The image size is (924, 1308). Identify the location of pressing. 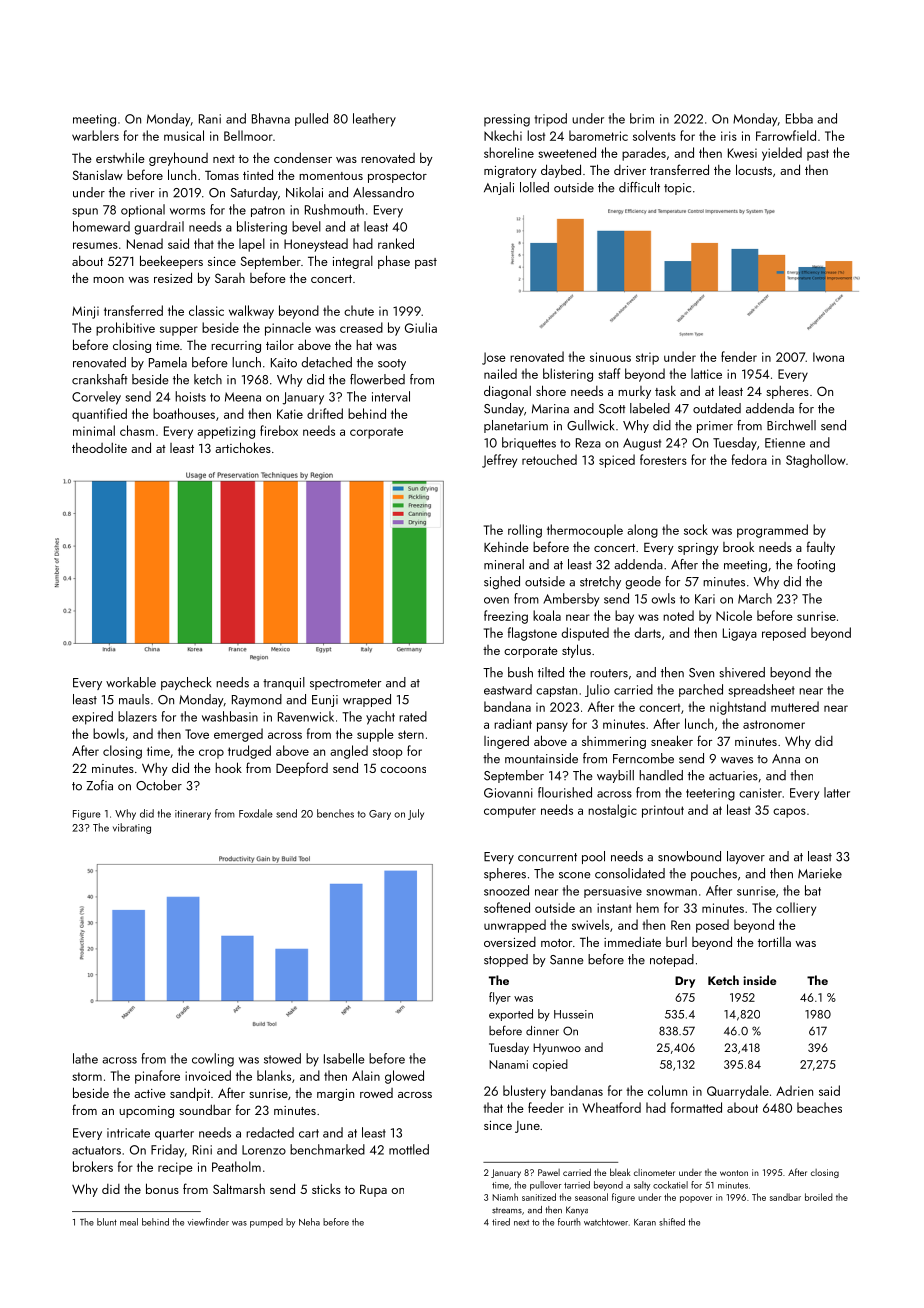
(507, 120).
